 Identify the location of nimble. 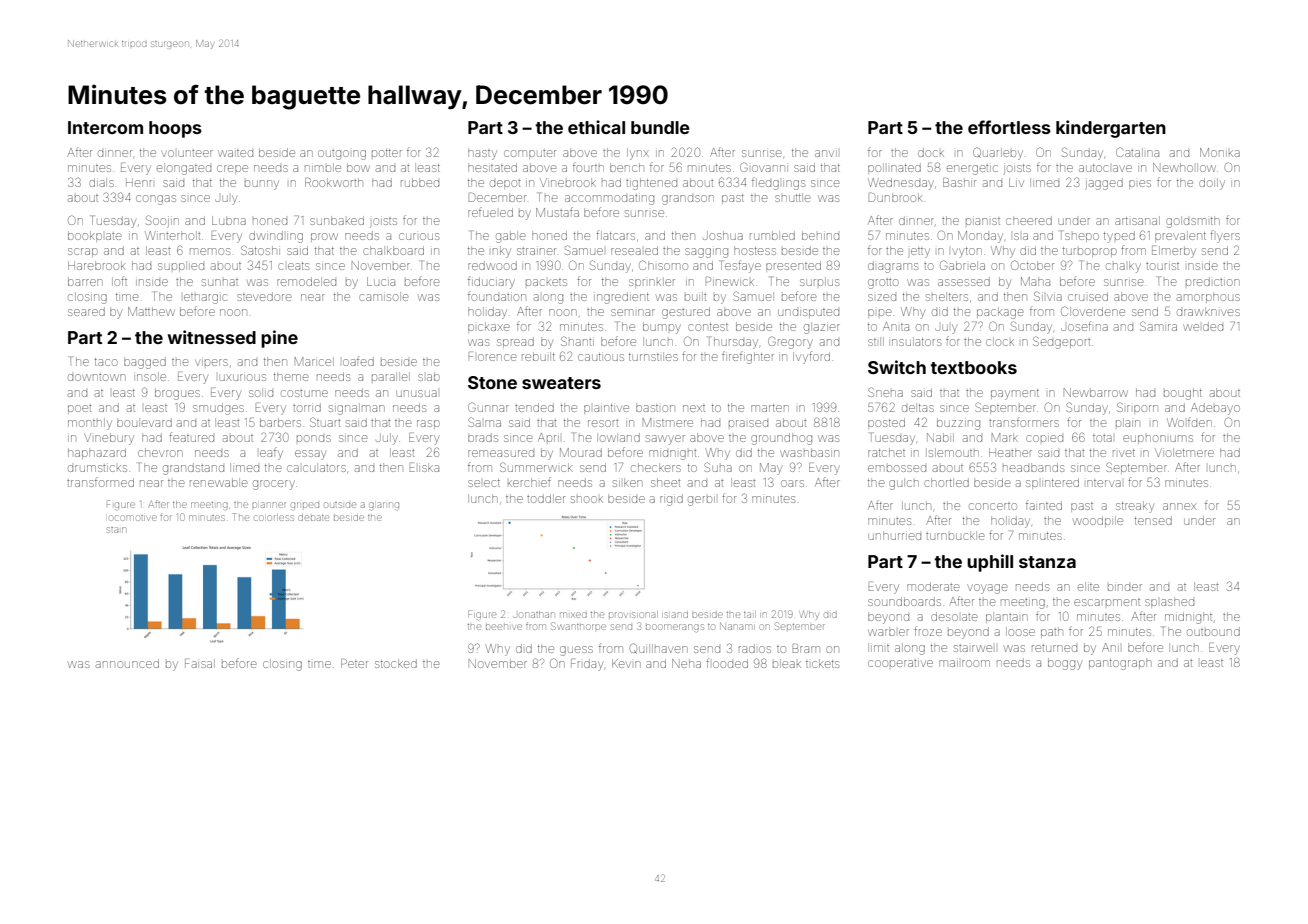
(323, 167).
